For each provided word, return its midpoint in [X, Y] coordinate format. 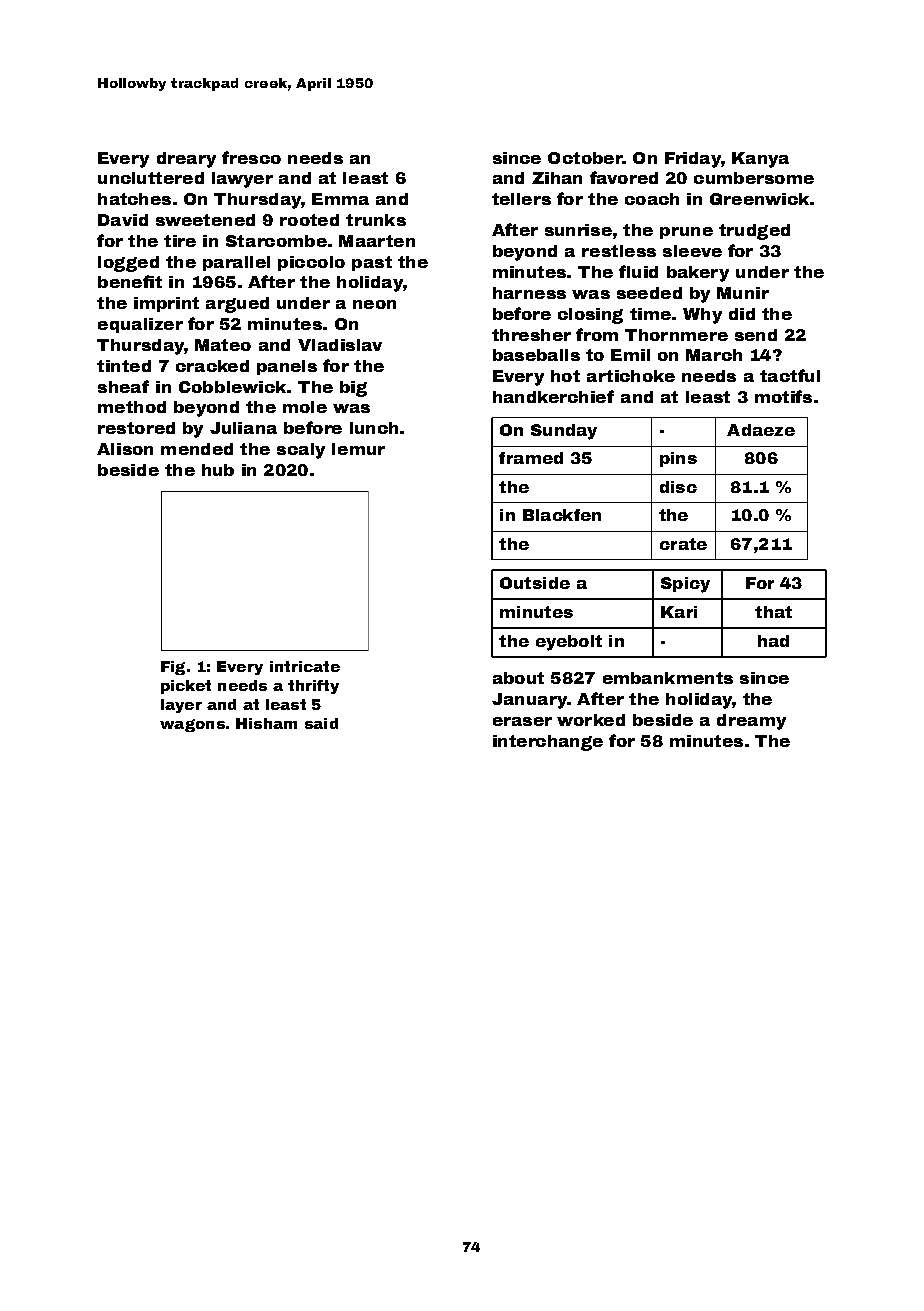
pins [678, 459]
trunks [376, 220]
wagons [192, 725]
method [132, 407]
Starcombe [276, 241]
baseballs [536, 355]
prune [686, 233]
